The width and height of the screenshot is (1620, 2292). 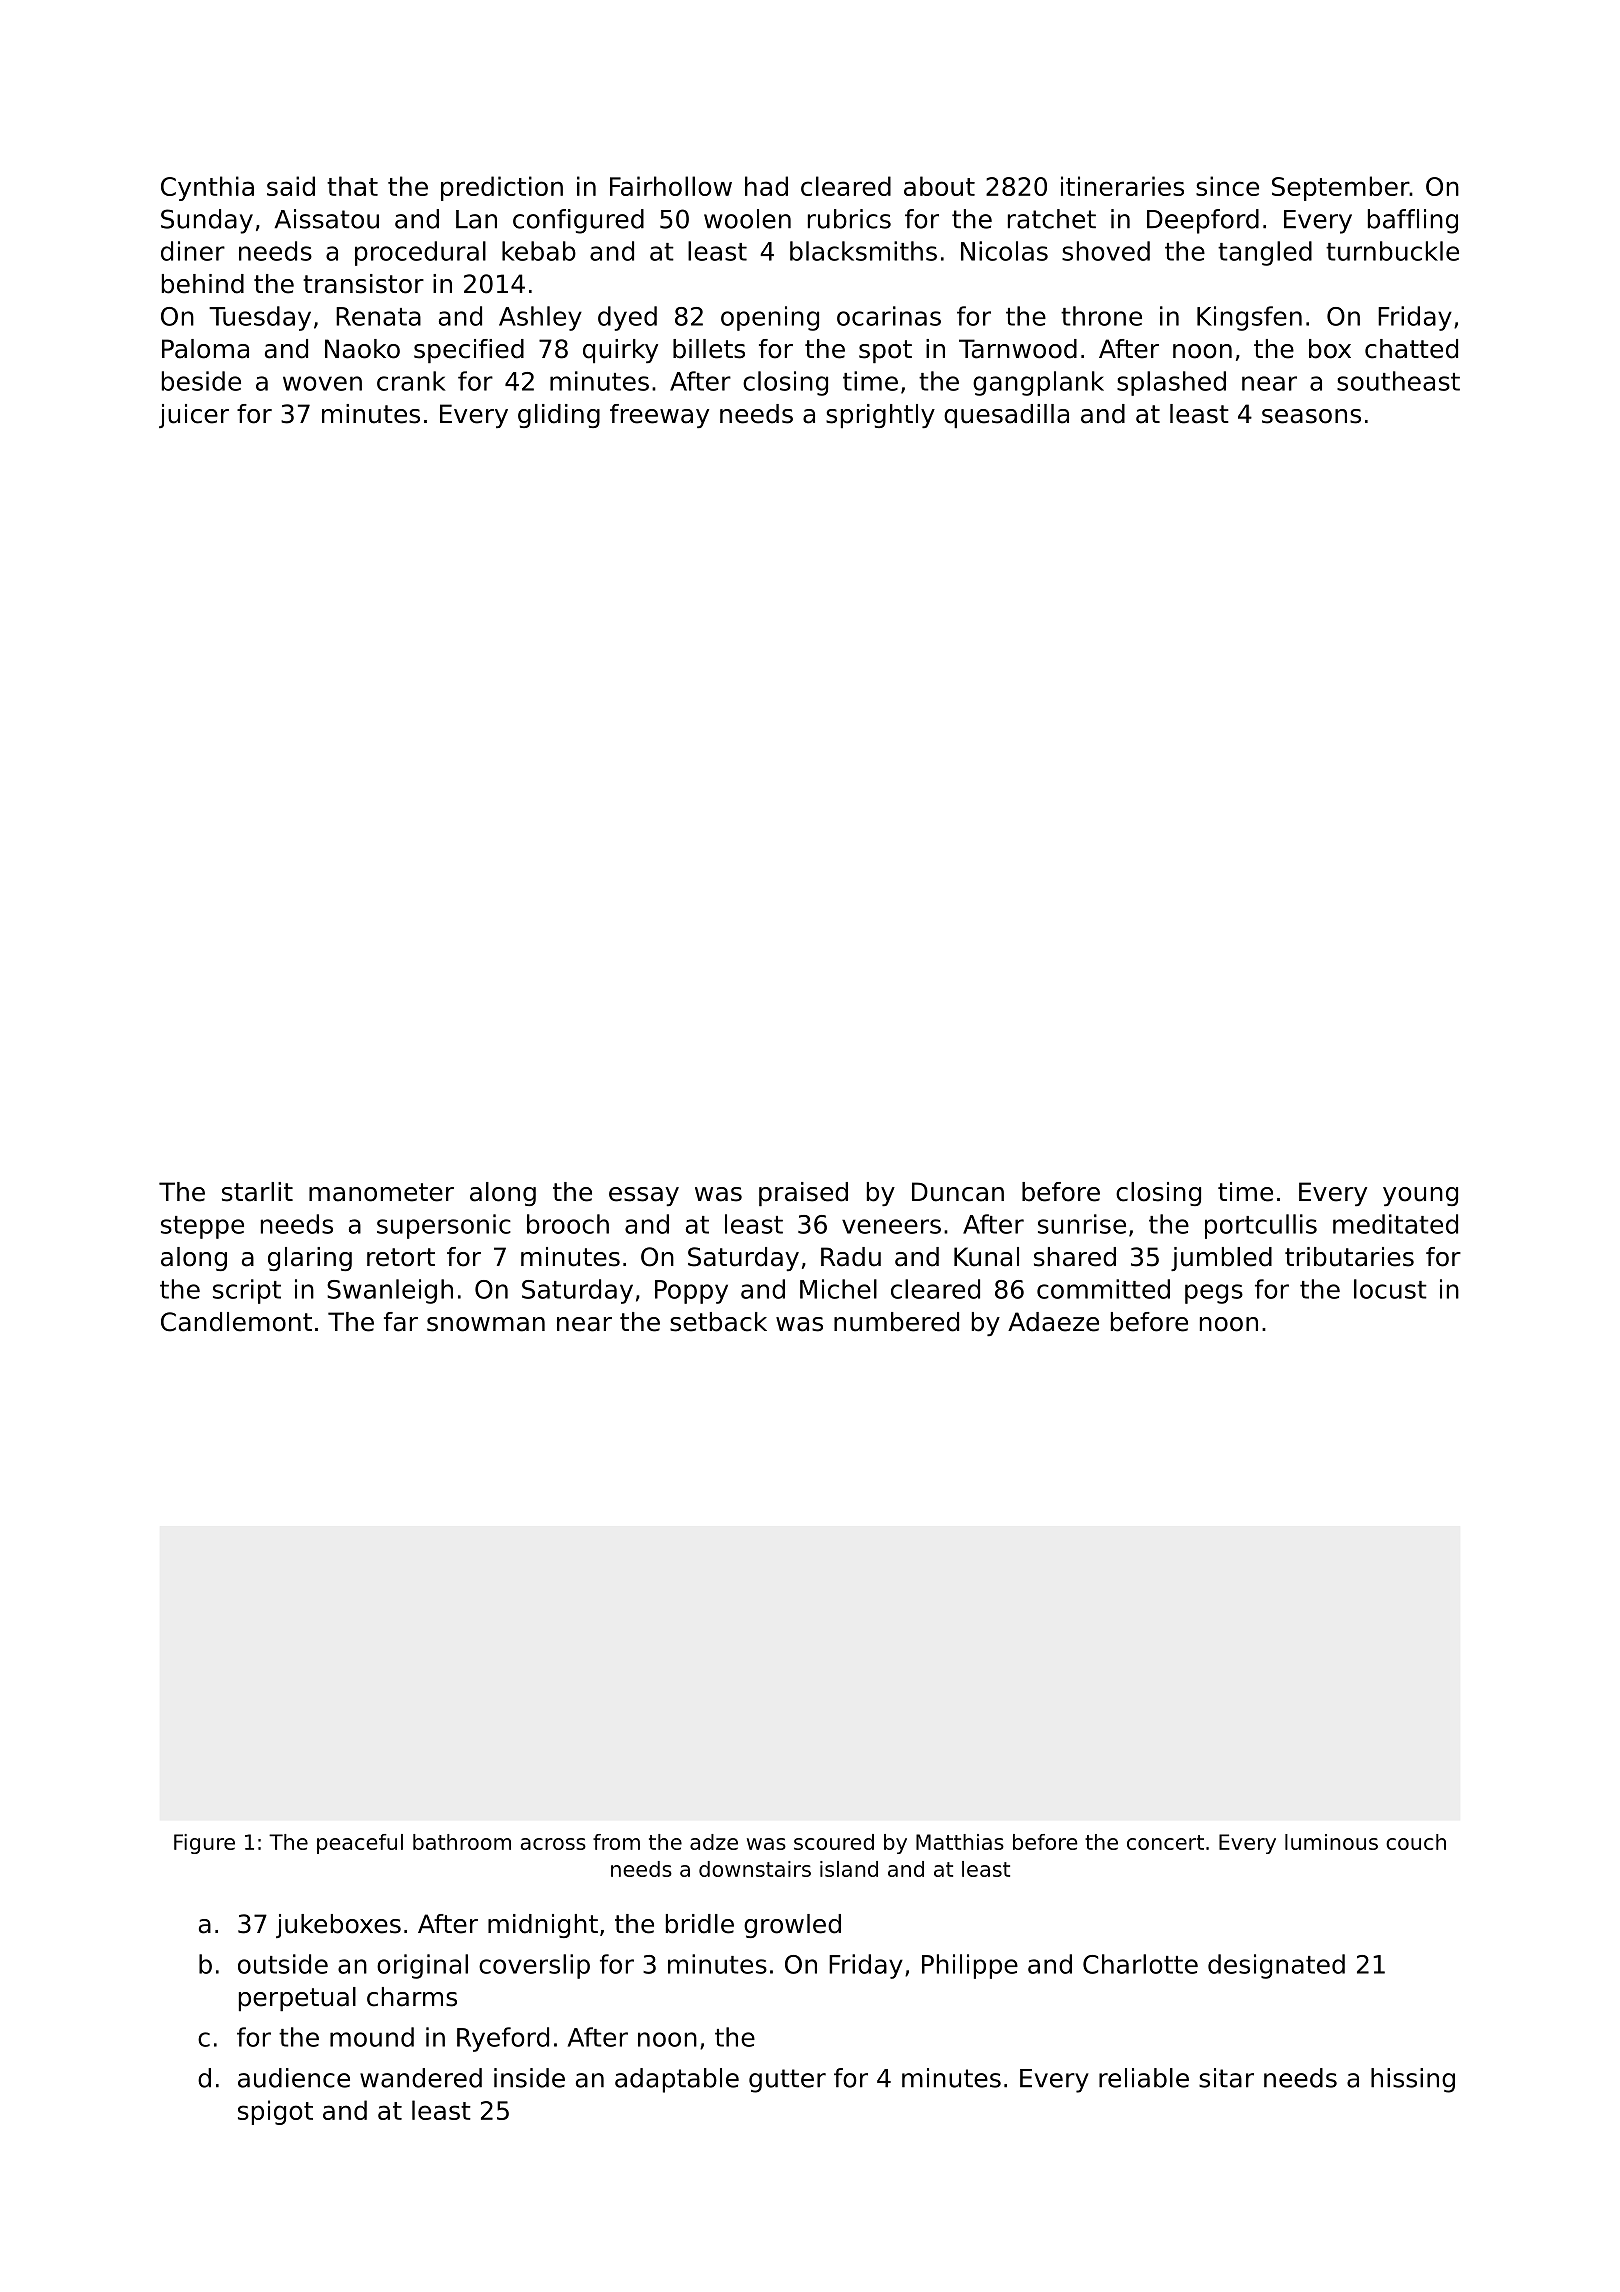 I want to click on September, so click(x=1340, y=188).
